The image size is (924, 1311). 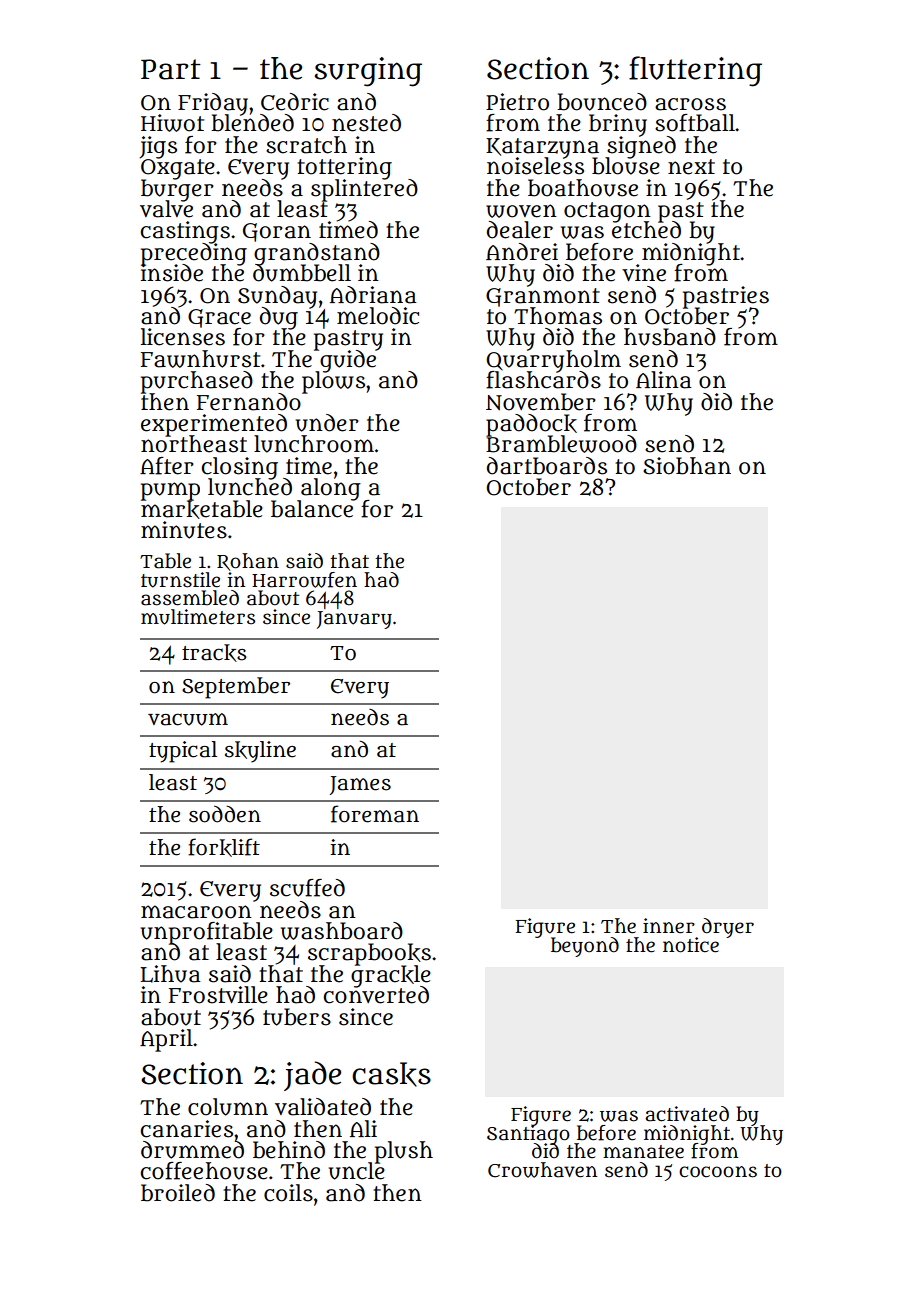 I want to click on After, so click(x=167, y=466).
